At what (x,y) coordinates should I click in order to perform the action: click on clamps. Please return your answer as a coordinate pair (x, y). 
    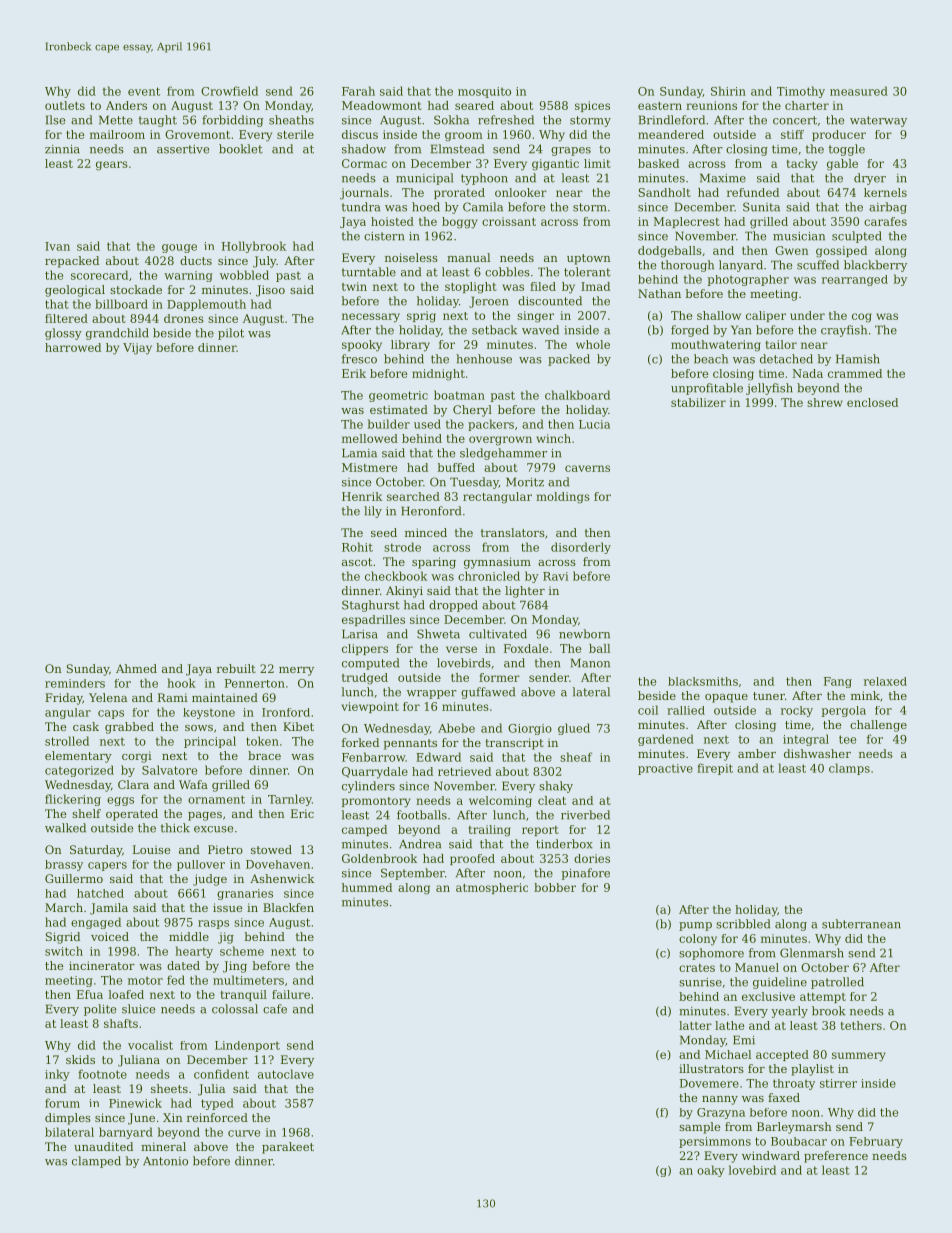
    Looking at the image, I should click on (849, 769).
